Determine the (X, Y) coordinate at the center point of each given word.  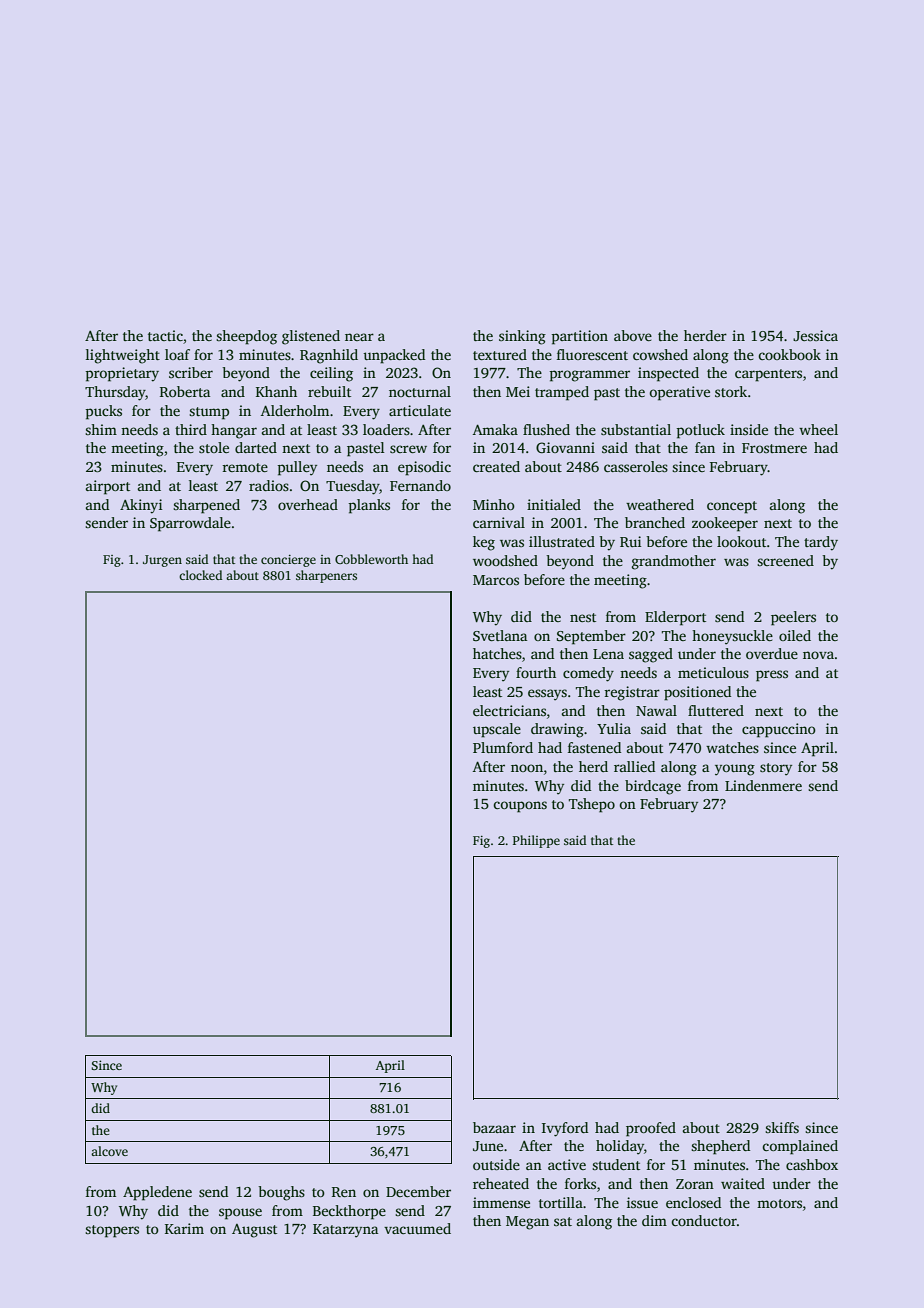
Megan (527, 1223)
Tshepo (592, 805)
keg (484, 543)
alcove (109, 1151)
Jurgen (162, 561)
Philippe (536, 841)
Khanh (276, 391)
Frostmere (774, 448)
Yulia (614, 728)
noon (527, 768)
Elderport (675, 618)
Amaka (495, 429)
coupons (520, 807)
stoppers (112, 1231)
